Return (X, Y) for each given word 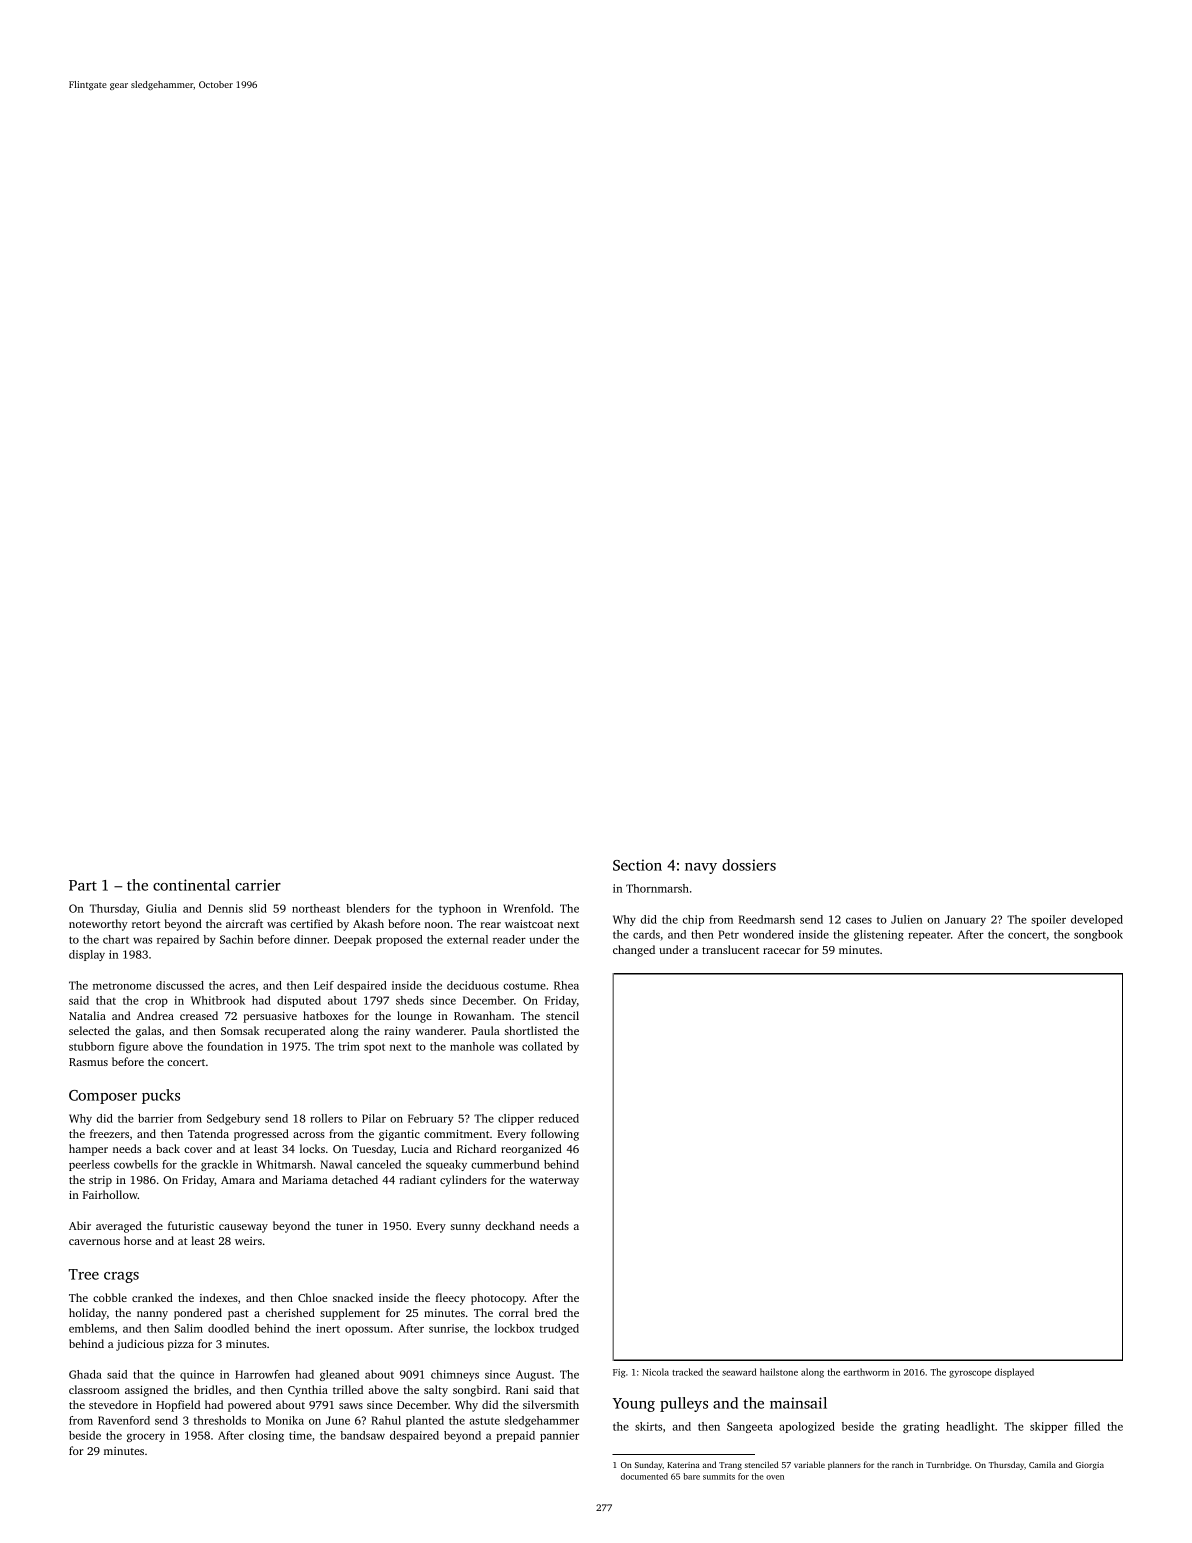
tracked (687, 1372)
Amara (238, 1180)
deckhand (510, 1225)
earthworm (866, 1372)
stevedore (113, 1404)
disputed (299, 1001)
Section (637, 865)
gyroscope (970, 1374)
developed (1097, 920)
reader (509, 939)
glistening (879, 935)
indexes (219, 1297)
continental (191, 885)
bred (546, 1312)
